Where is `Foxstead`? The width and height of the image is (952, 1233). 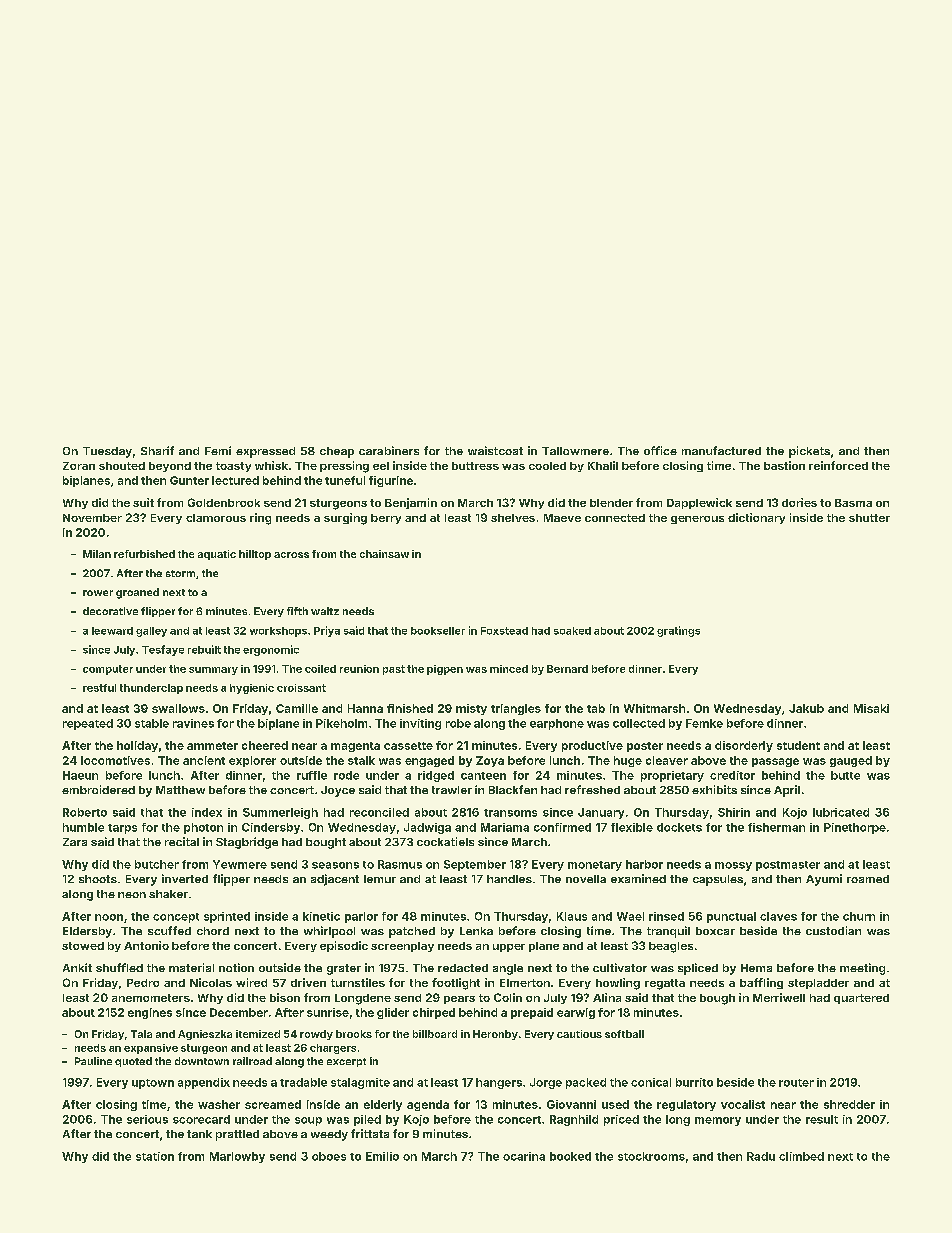 Foxstead is located at coordinates (504, 631).
